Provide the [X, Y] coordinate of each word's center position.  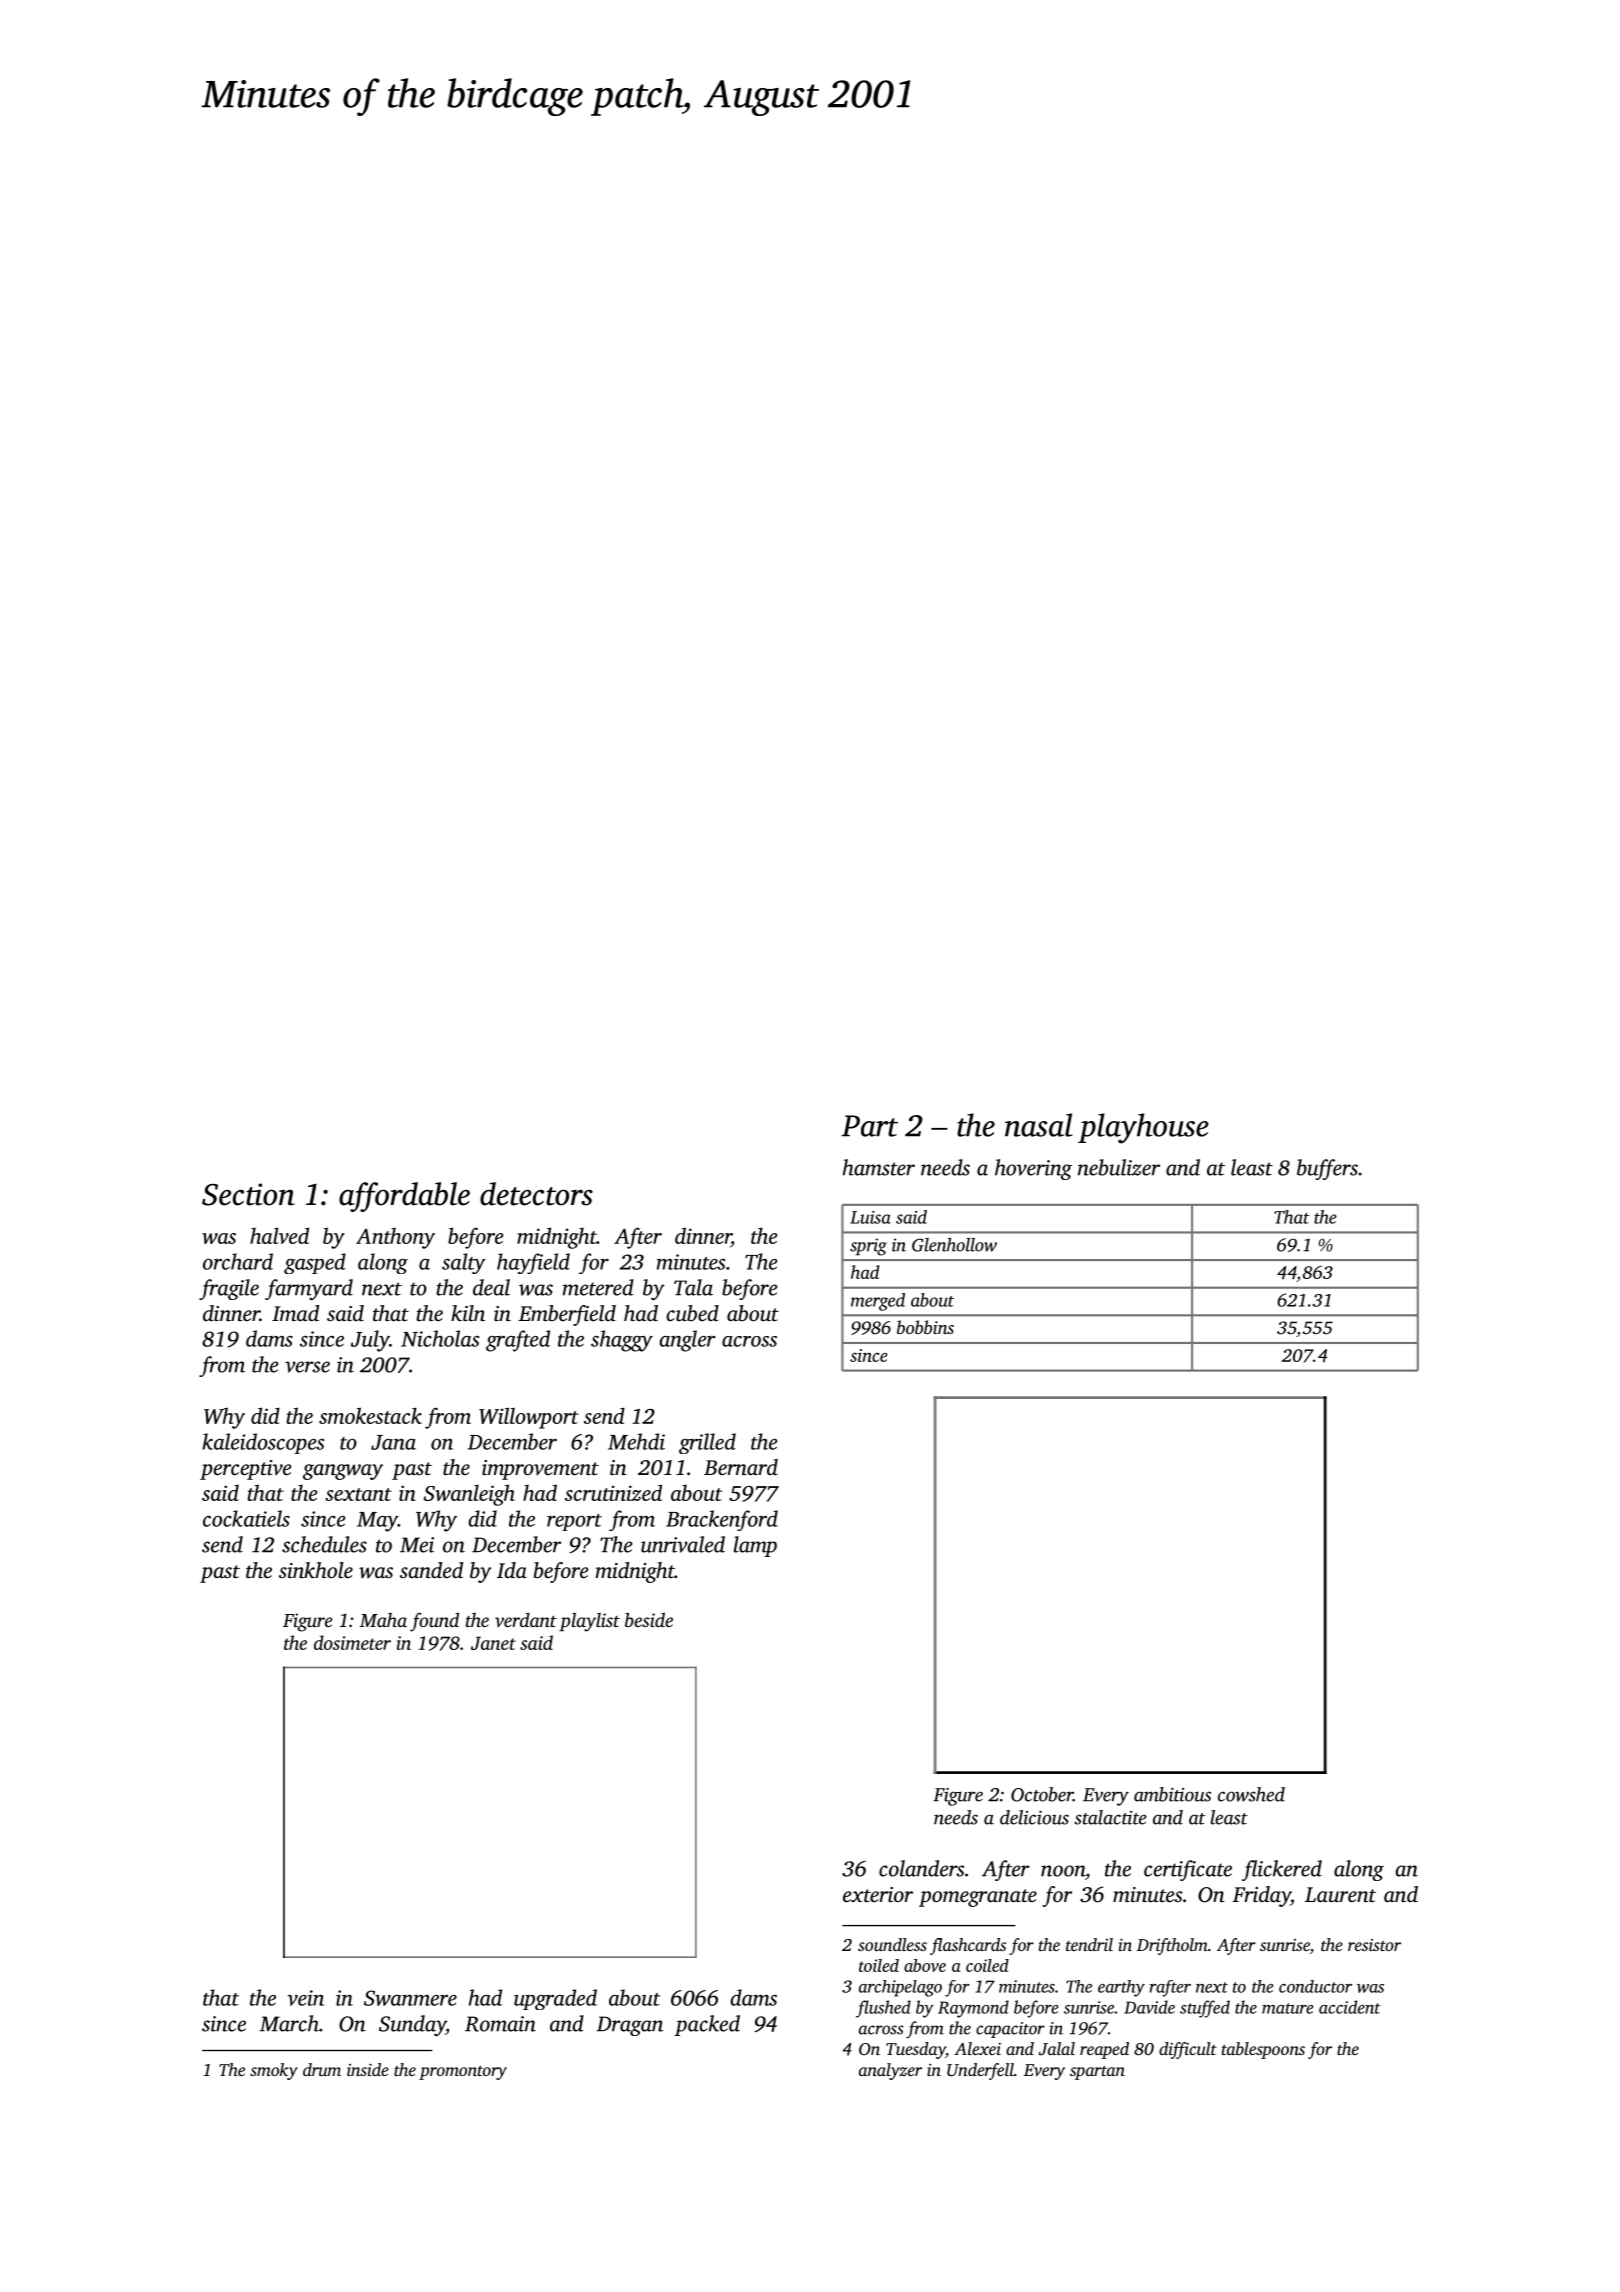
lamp [755, 1546]
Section [248, 1194]
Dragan [630, 2026]
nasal [1039, 1125]
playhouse [1143, 1128]
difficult [1188, 2050]
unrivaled [683, 1544]
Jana [393, 1442]
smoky [274, 2071]
